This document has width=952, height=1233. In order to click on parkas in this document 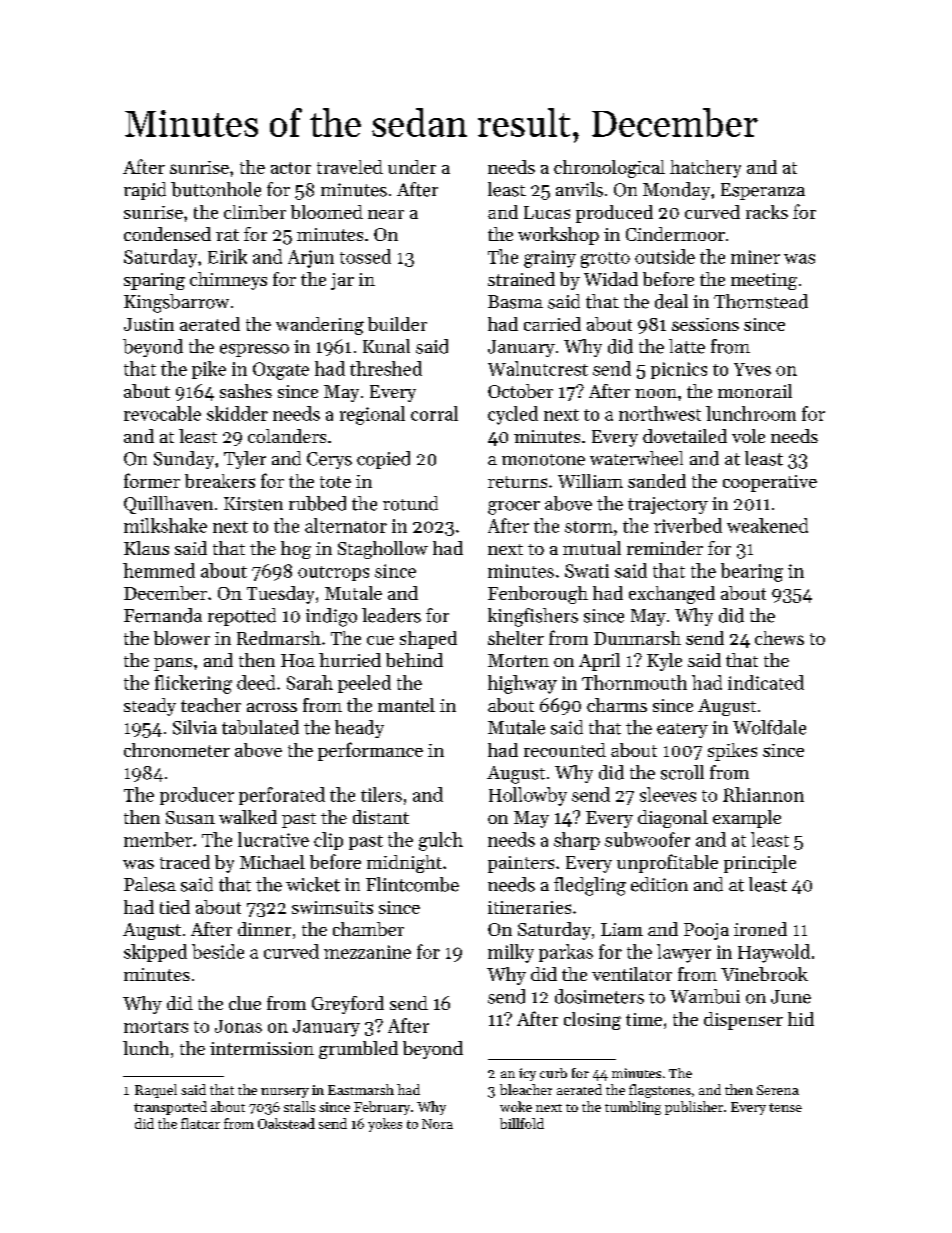, I will do `click(566, 953)`.
